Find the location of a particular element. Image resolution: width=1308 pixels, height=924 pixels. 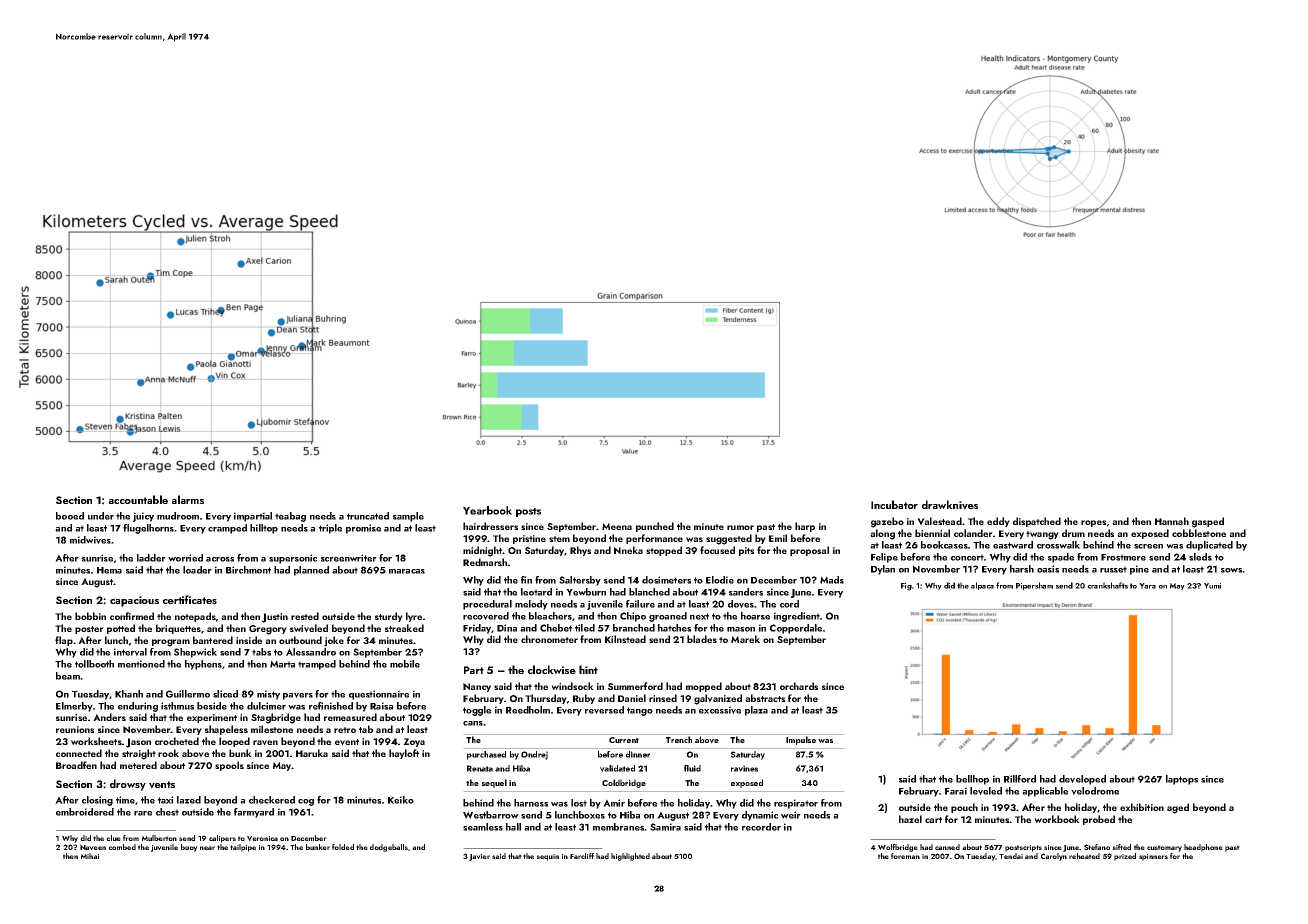

maracas is located at coordinates (407, 571).
